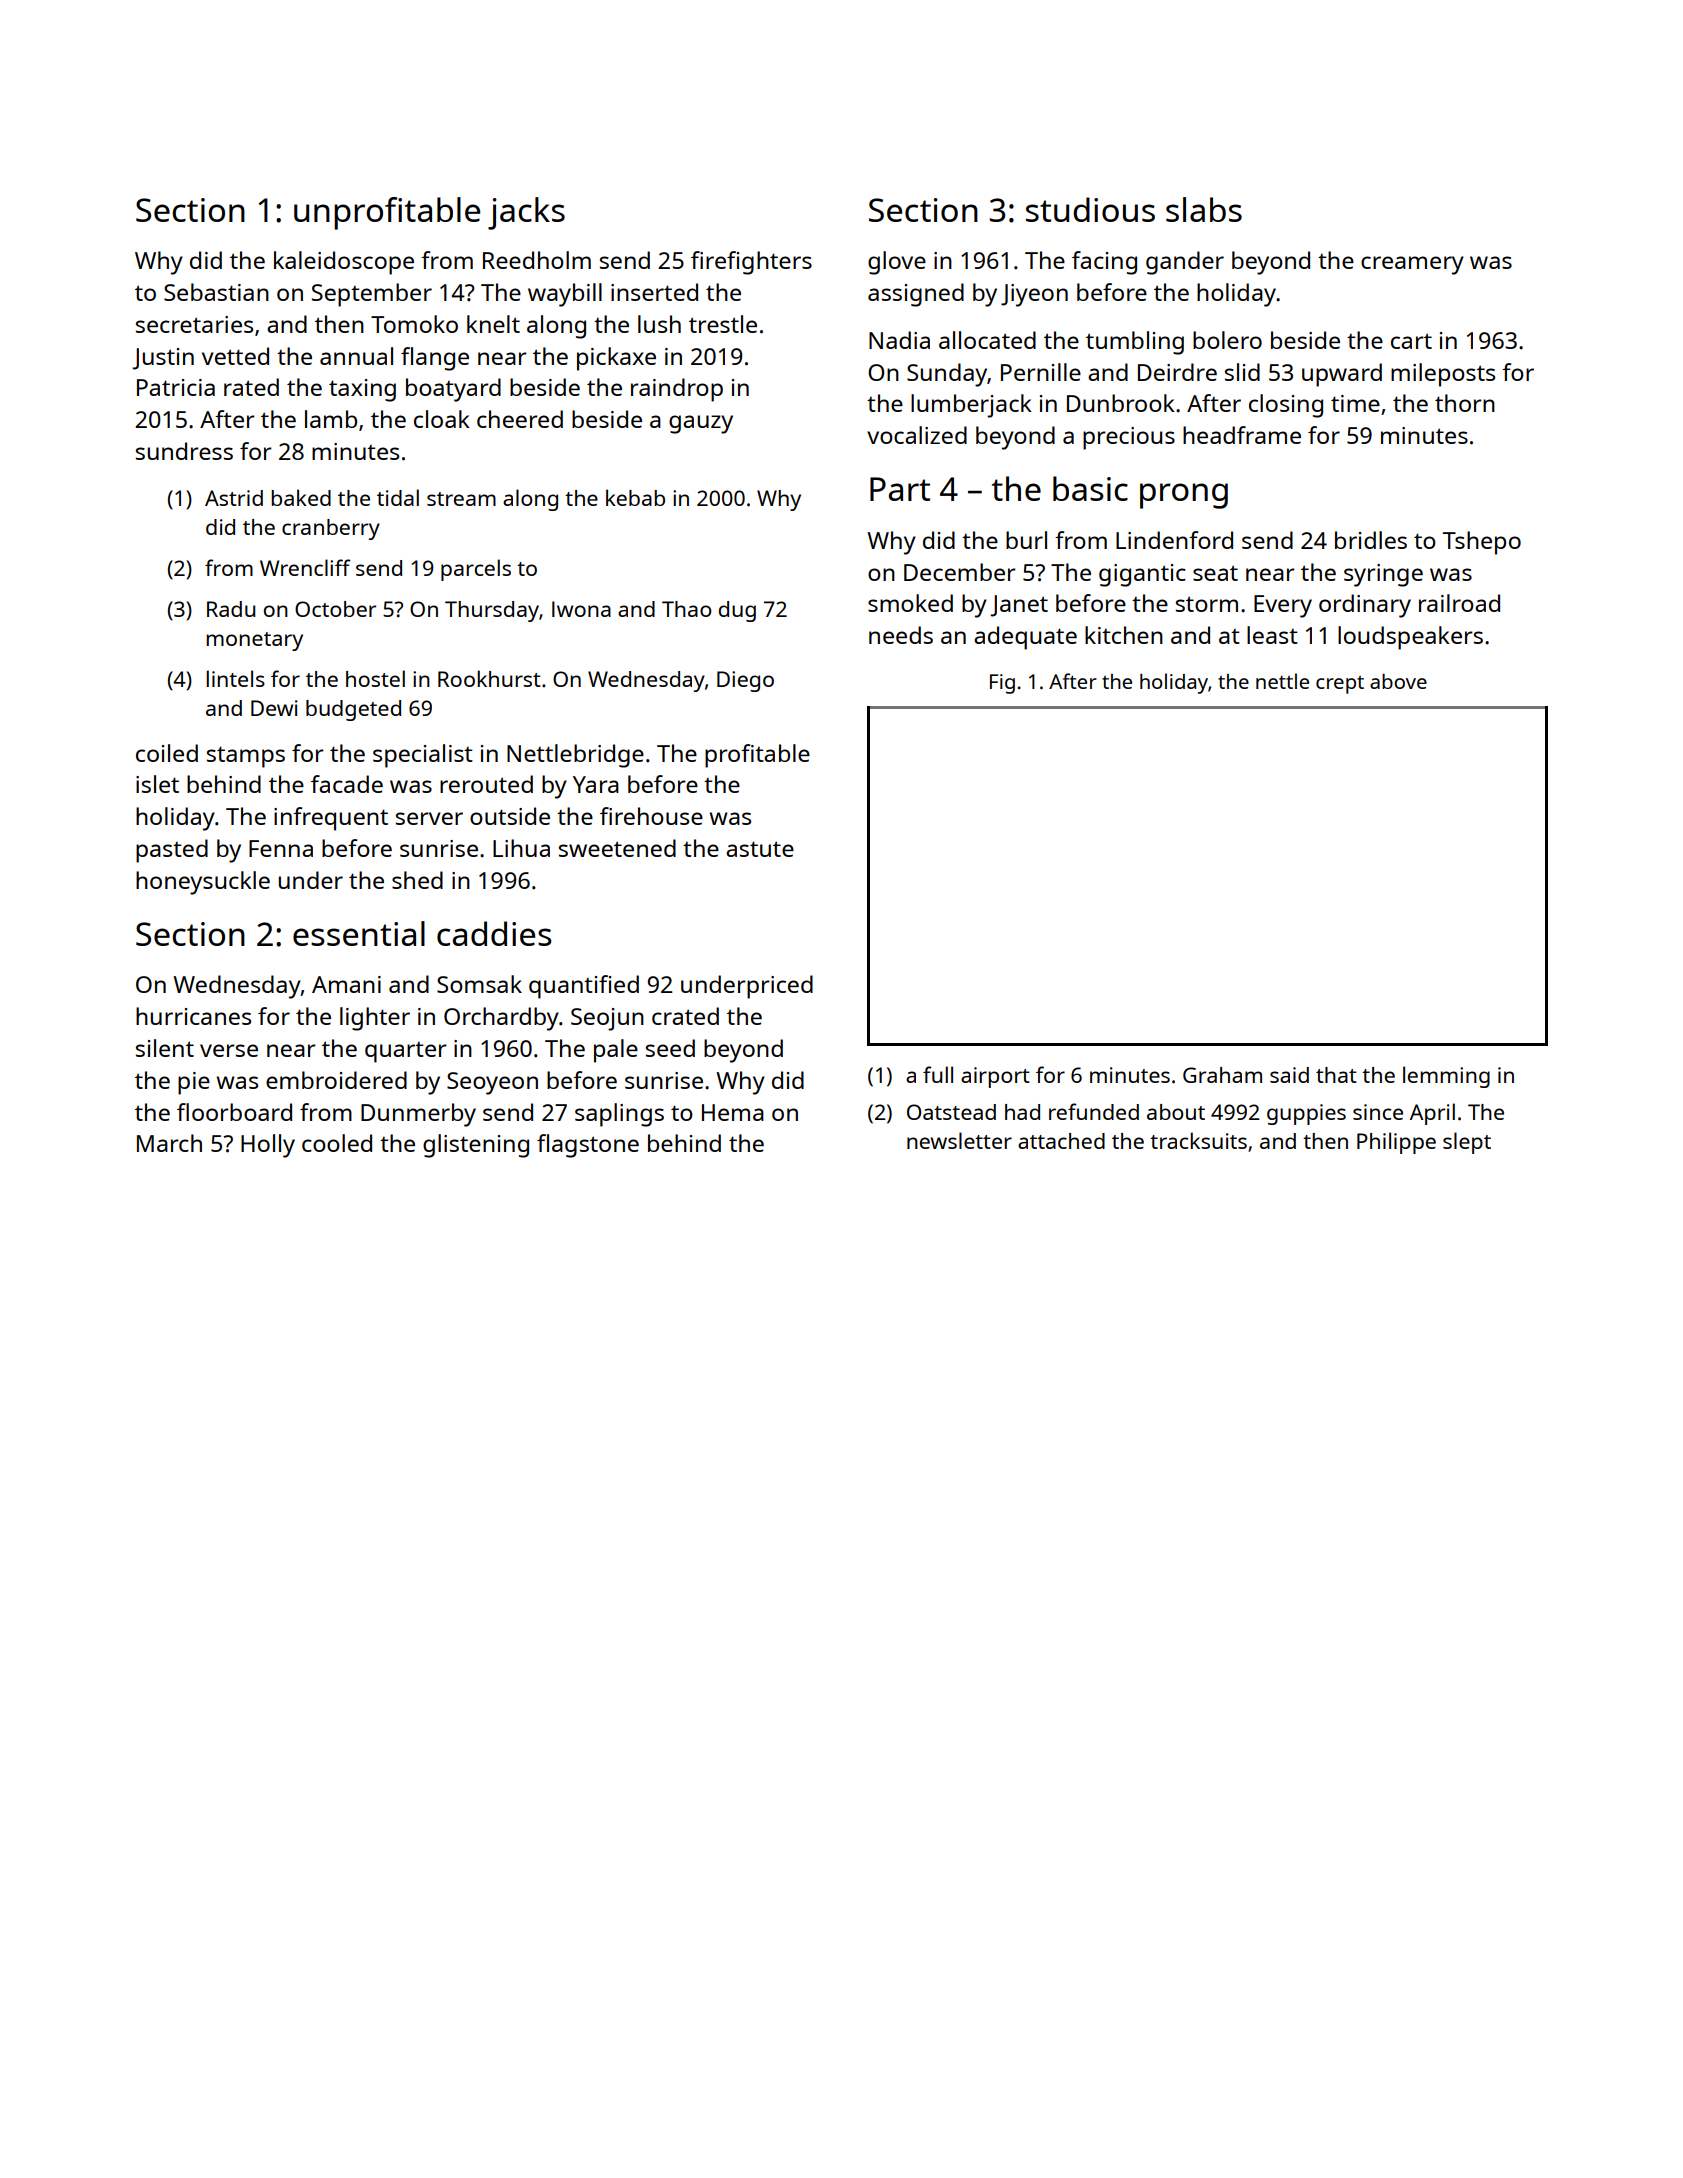  Describe the element at coordinates (1090, 209) in the page. I see `studious` at that location.
